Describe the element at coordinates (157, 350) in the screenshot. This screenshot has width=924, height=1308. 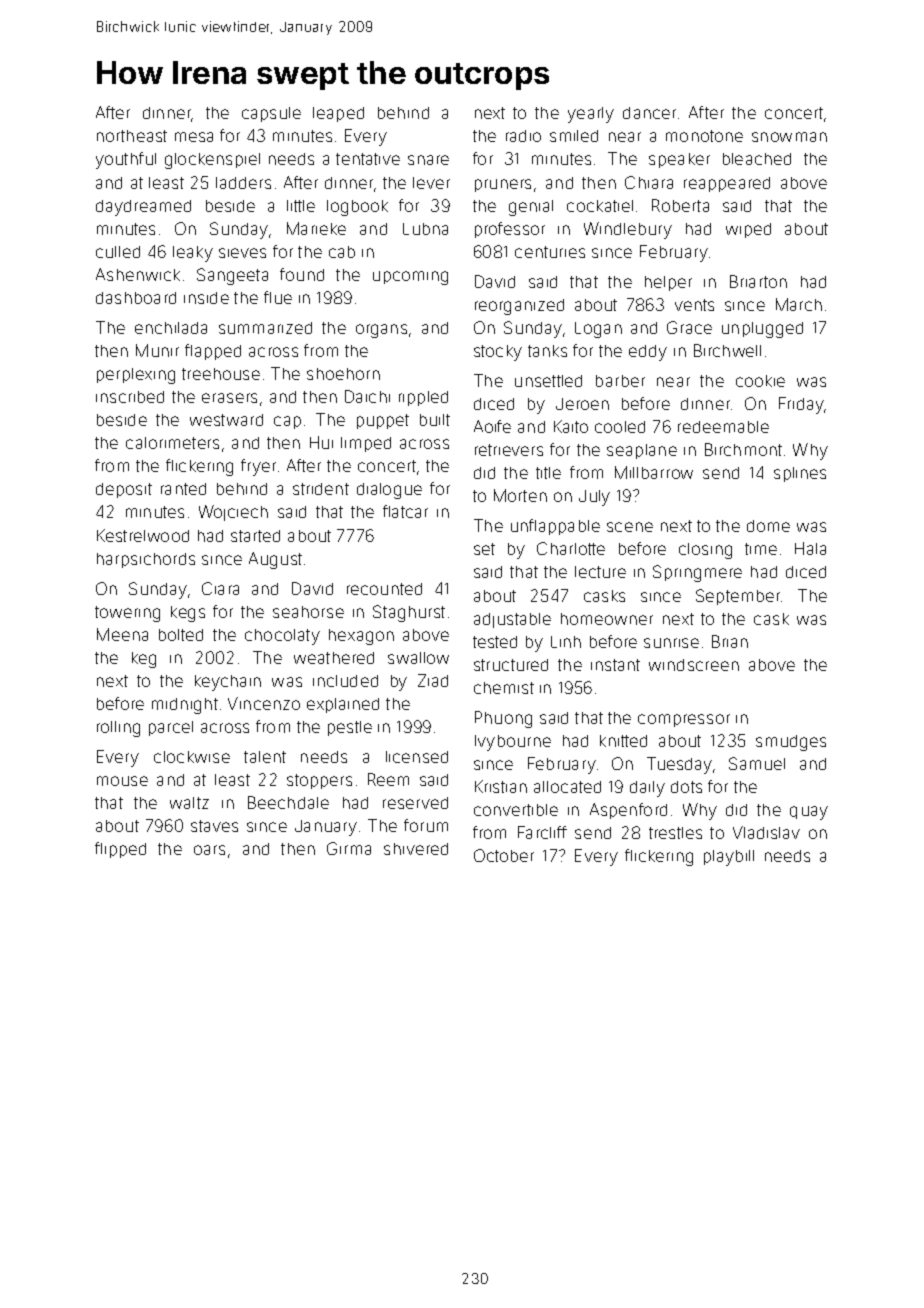
I see `Munir` at that location.
